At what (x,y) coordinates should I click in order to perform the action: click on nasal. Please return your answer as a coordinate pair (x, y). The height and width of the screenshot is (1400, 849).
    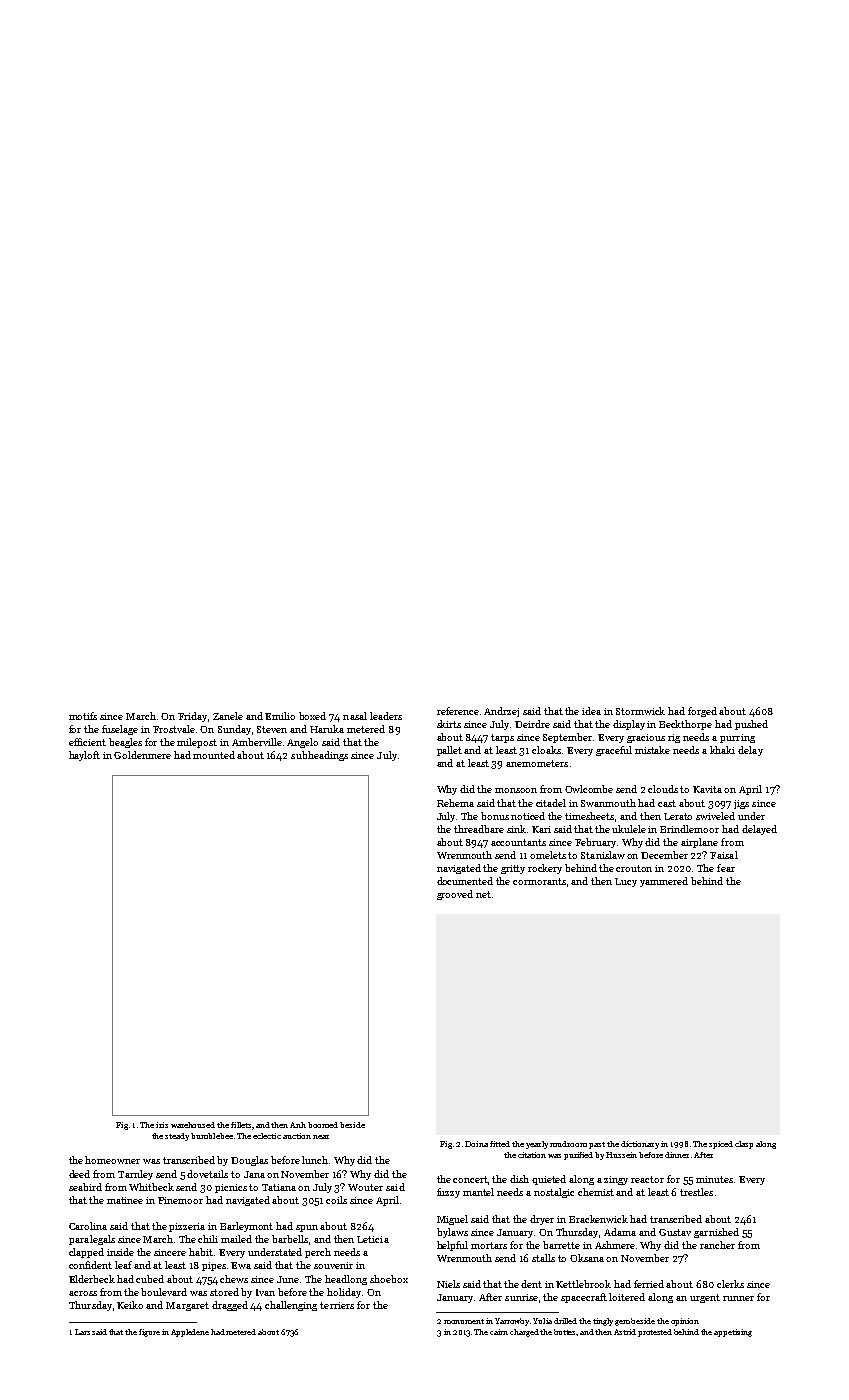
    Looking at the image, I should click on (355, 716).
